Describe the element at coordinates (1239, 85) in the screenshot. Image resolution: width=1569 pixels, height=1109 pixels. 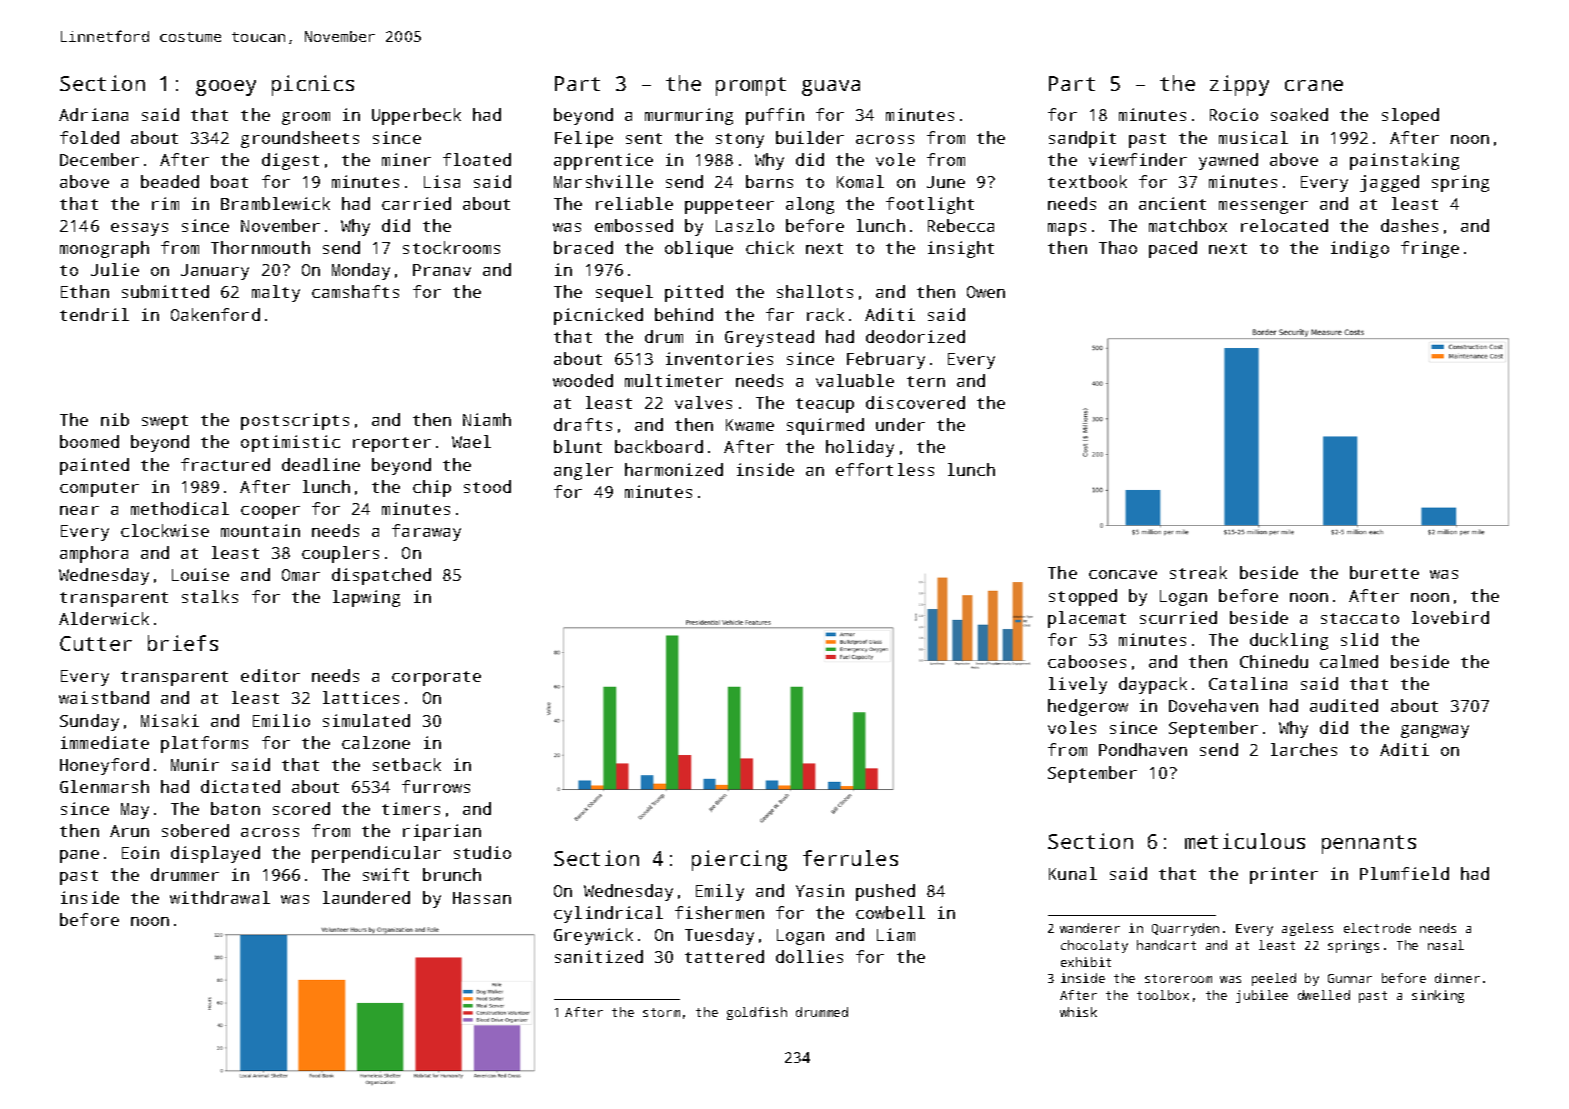
I see `zippy` at that location.
